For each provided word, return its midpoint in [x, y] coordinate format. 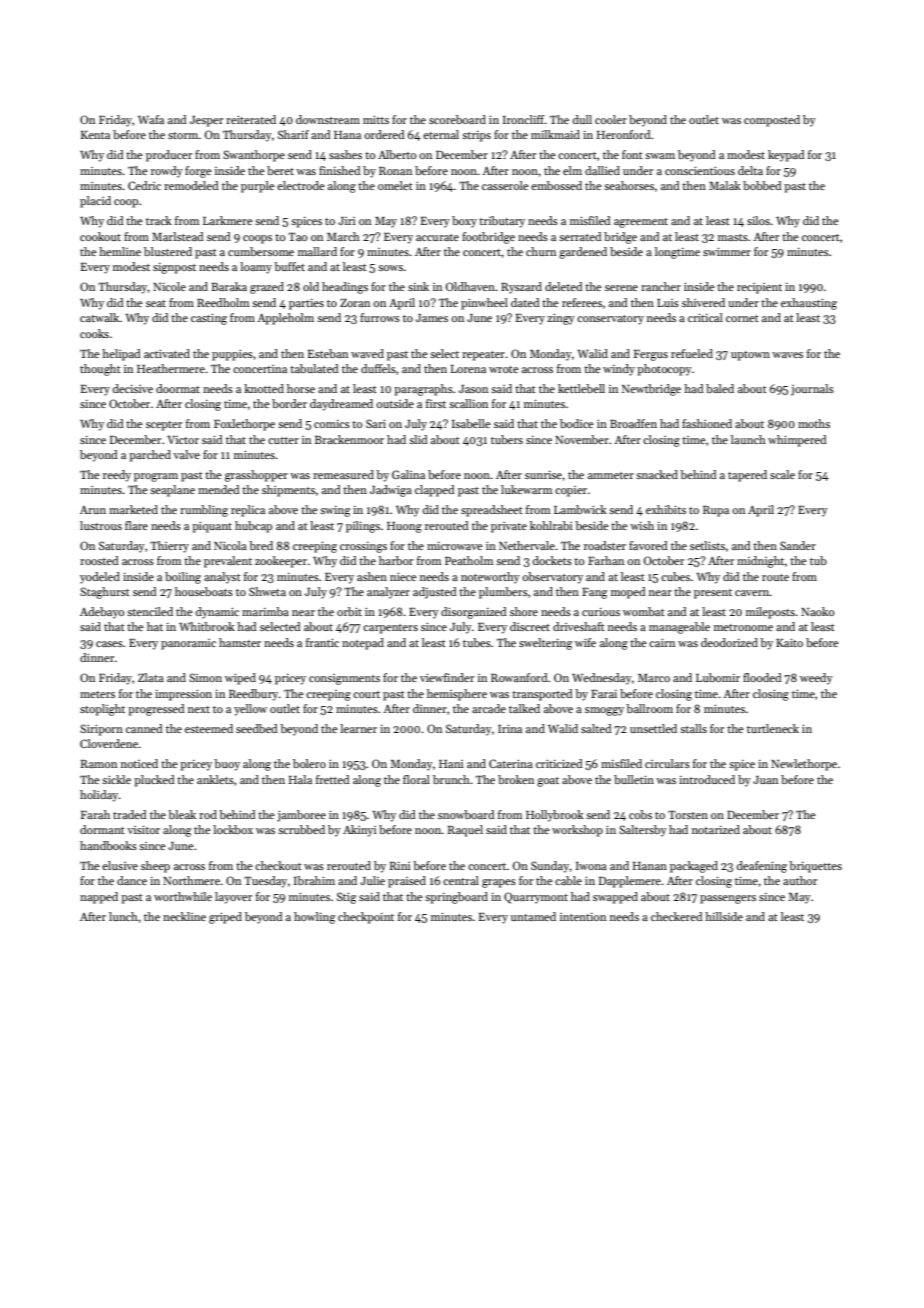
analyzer [388, 593]
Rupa [716, 511]
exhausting [809, 304]
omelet [395, 185]
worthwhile [183, 896]
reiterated [251, 119]
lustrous [101, 525]
